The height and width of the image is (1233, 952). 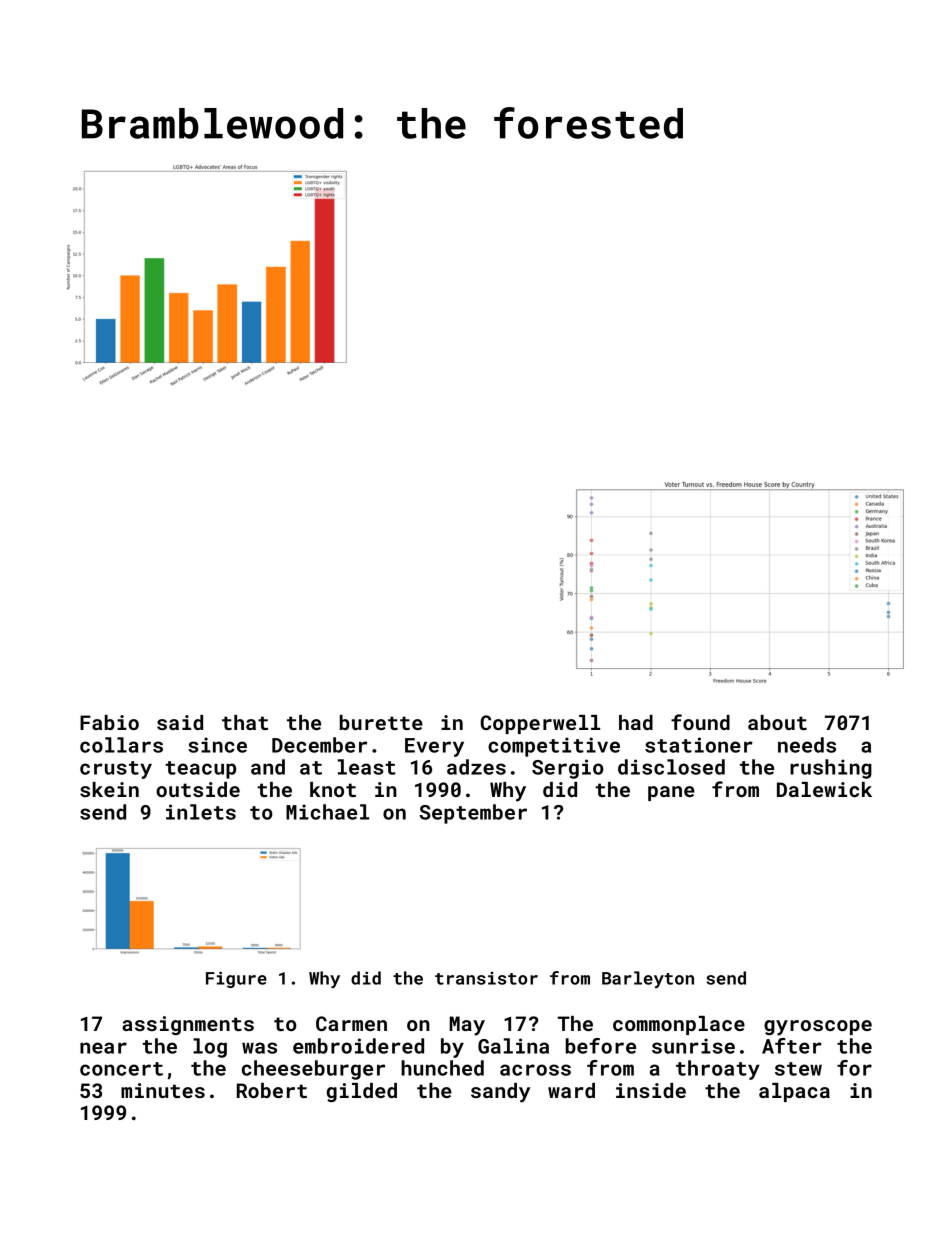 What do you see at coordinates (540, 724) in the image?
I see `Copperwell` at bounding box center [540, 724].
